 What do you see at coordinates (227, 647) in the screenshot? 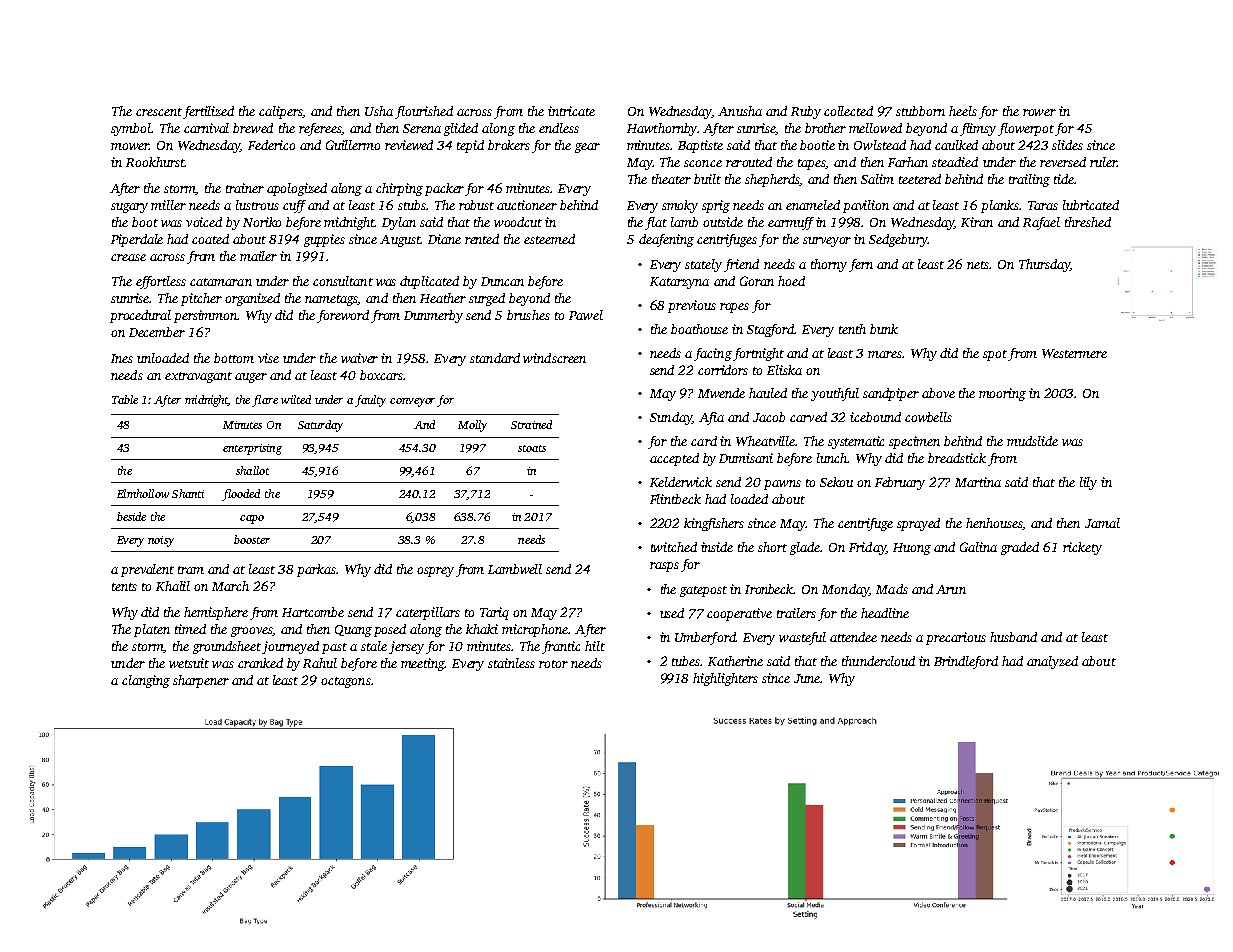
I see `groundsheet` at bounding box center [227, 647].
